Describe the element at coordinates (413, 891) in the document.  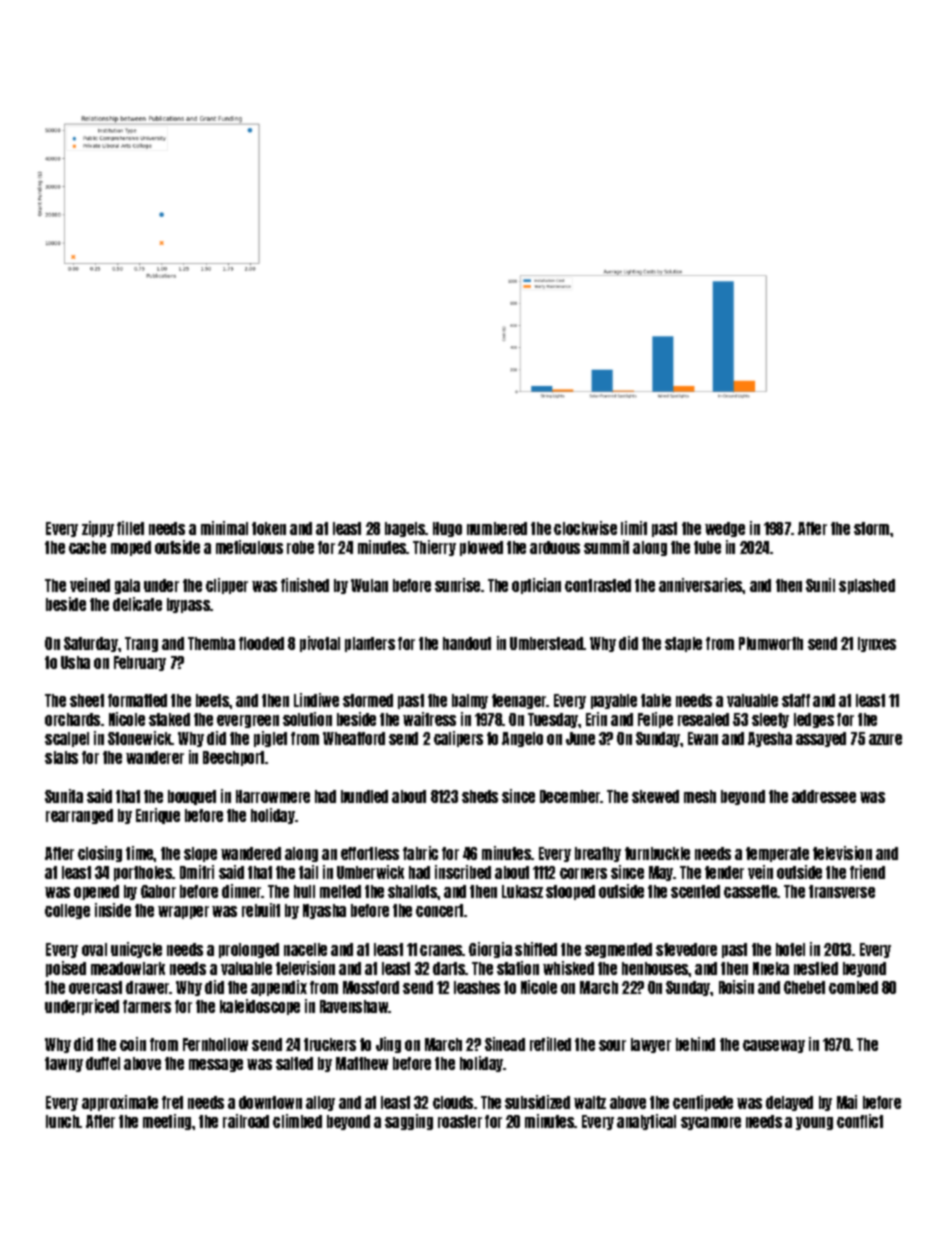
I see `shallots` at that location.
